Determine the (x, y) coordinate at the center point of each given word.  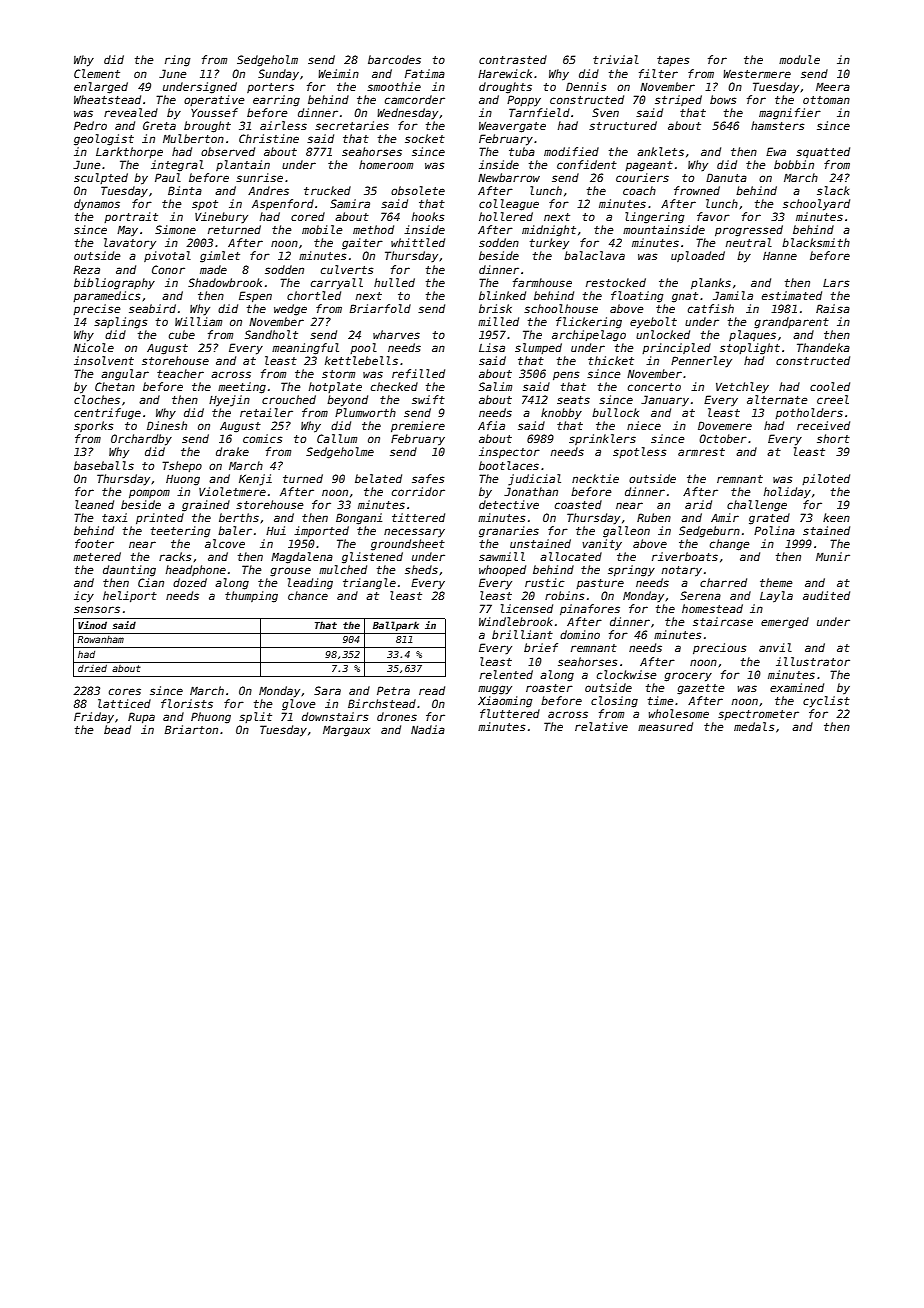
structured (623, 125)
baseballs (104, 465)
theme (776, 582)
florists (187, 703)
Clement (97, 73)
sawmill (502, 556)
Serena (700, 595)
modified (571, 151)
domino (580, 634)
